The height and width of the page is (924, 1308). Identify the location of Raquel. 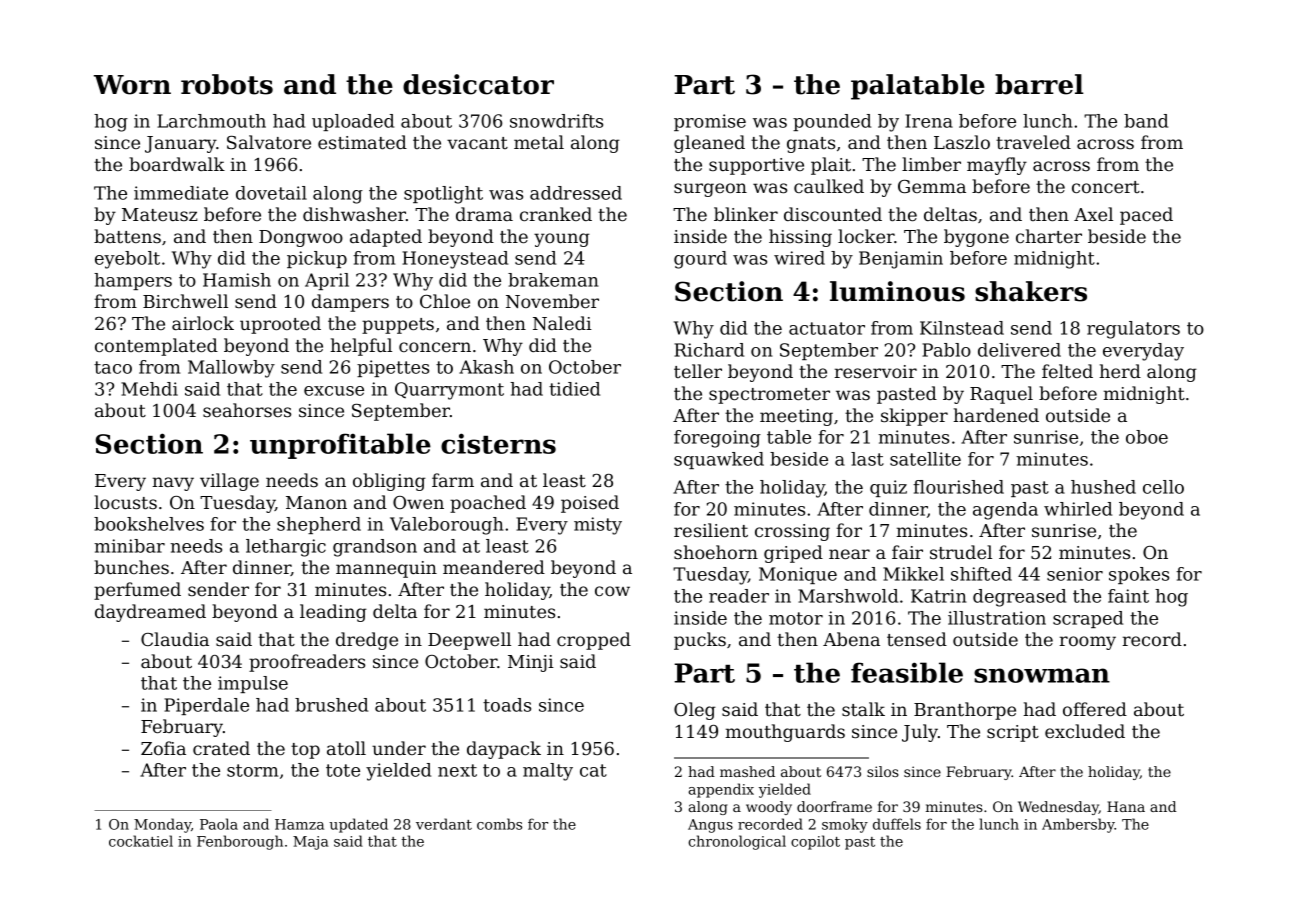
(1001, 395).
